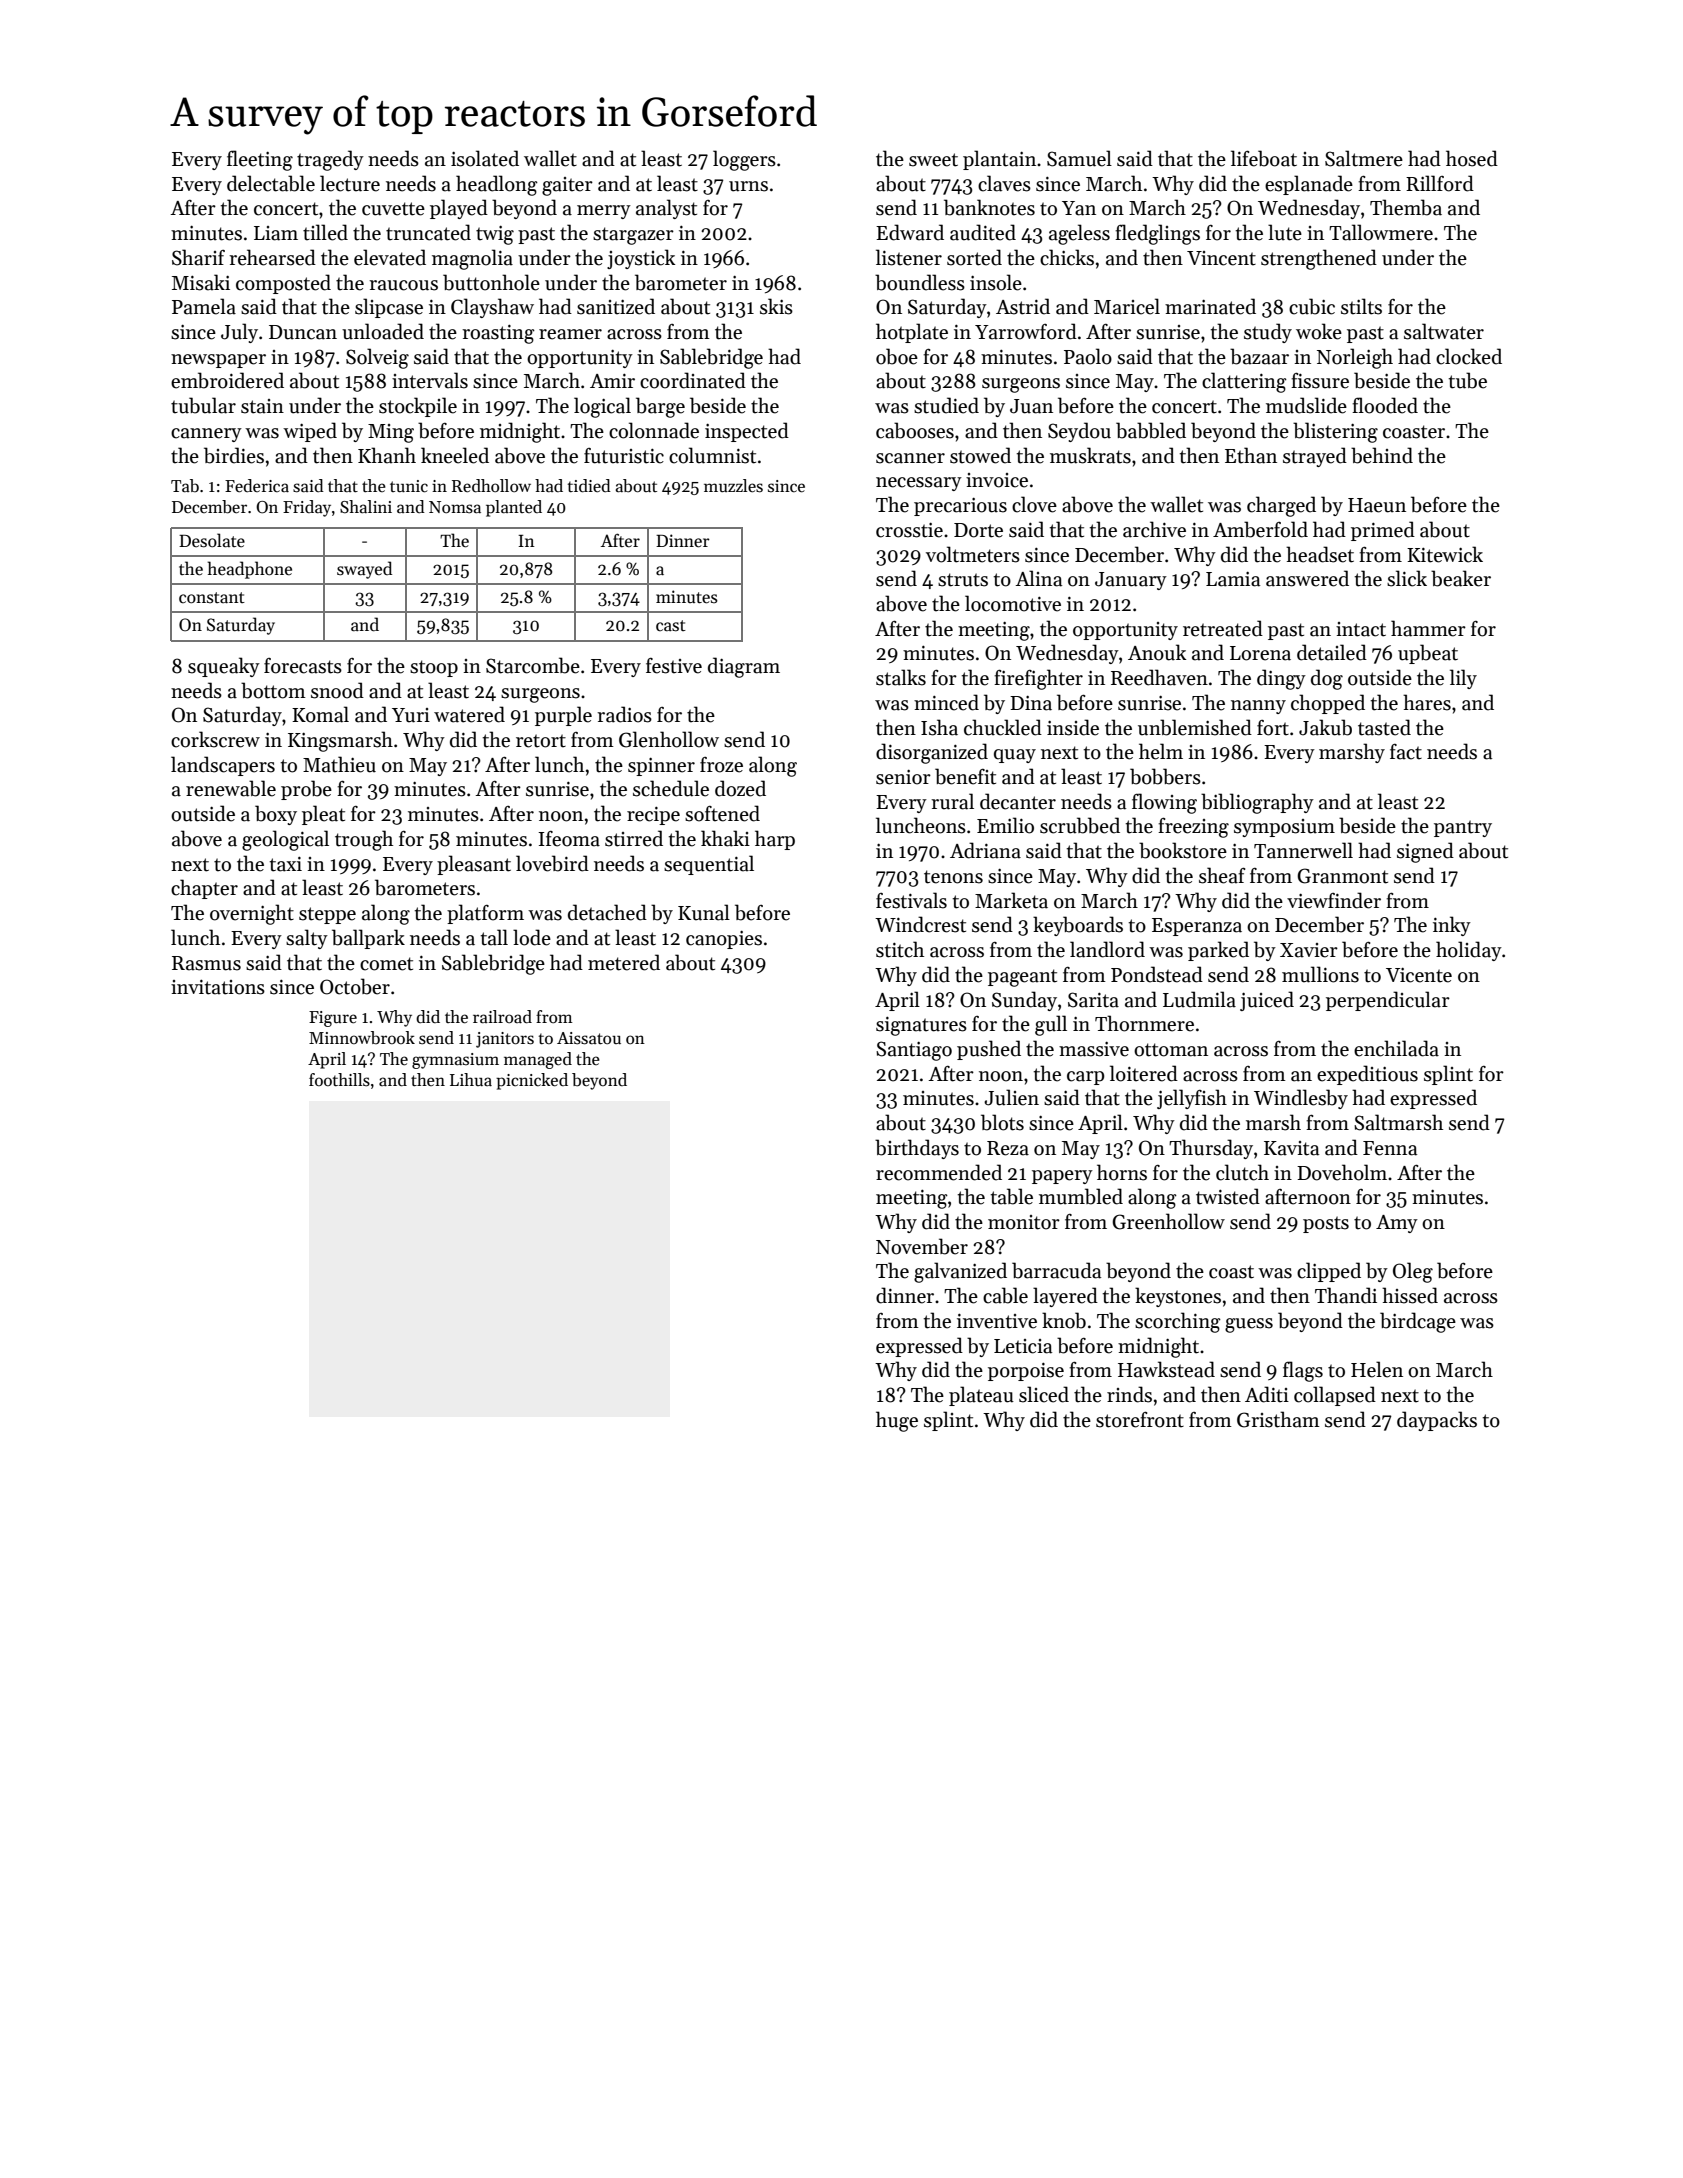 The image size is (1683, 2178). I want to click on pushed, so click(989, 1050).
